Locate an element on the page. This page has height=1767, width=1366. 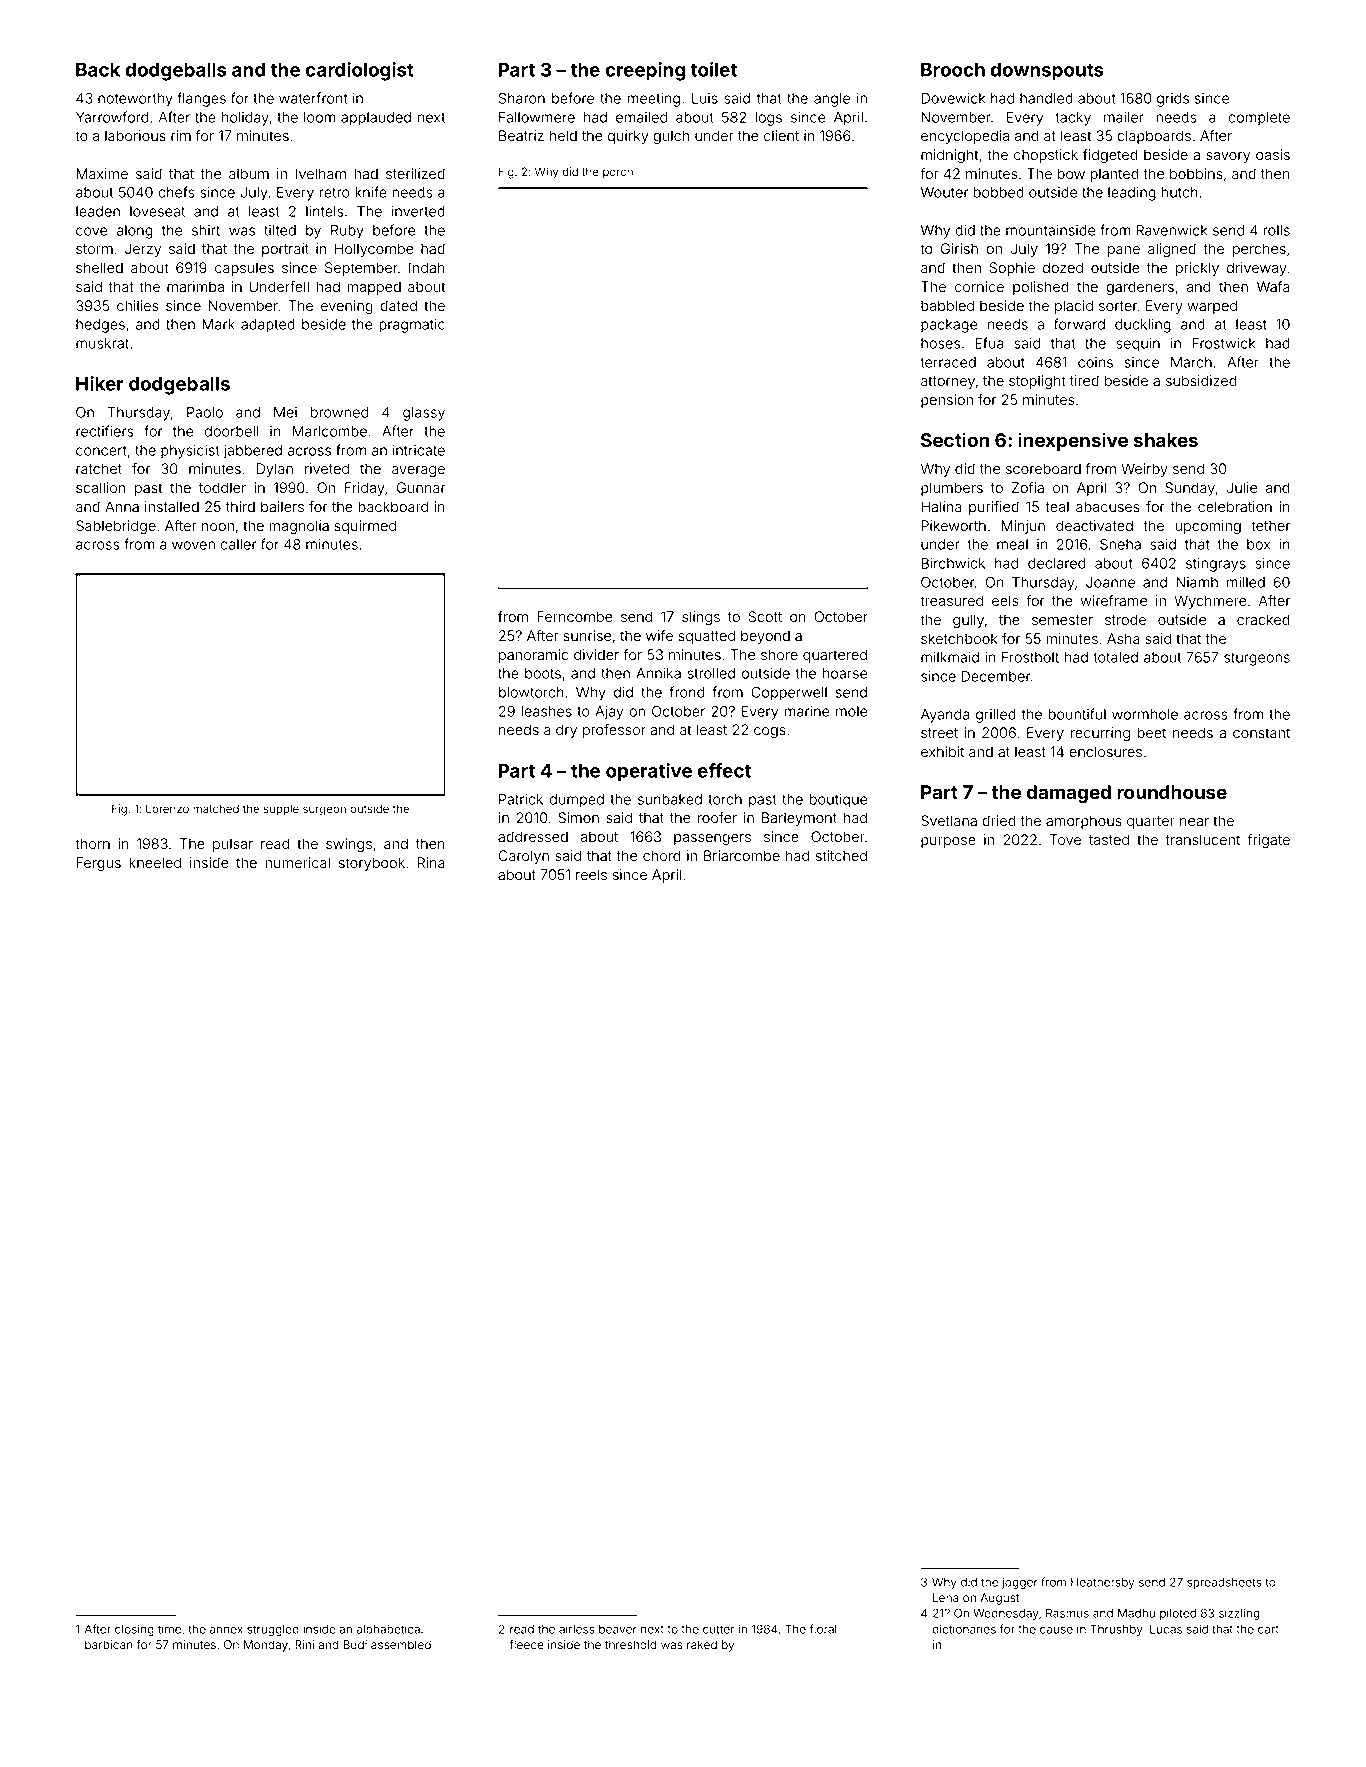
loom is located at coordinates (319, 117).
